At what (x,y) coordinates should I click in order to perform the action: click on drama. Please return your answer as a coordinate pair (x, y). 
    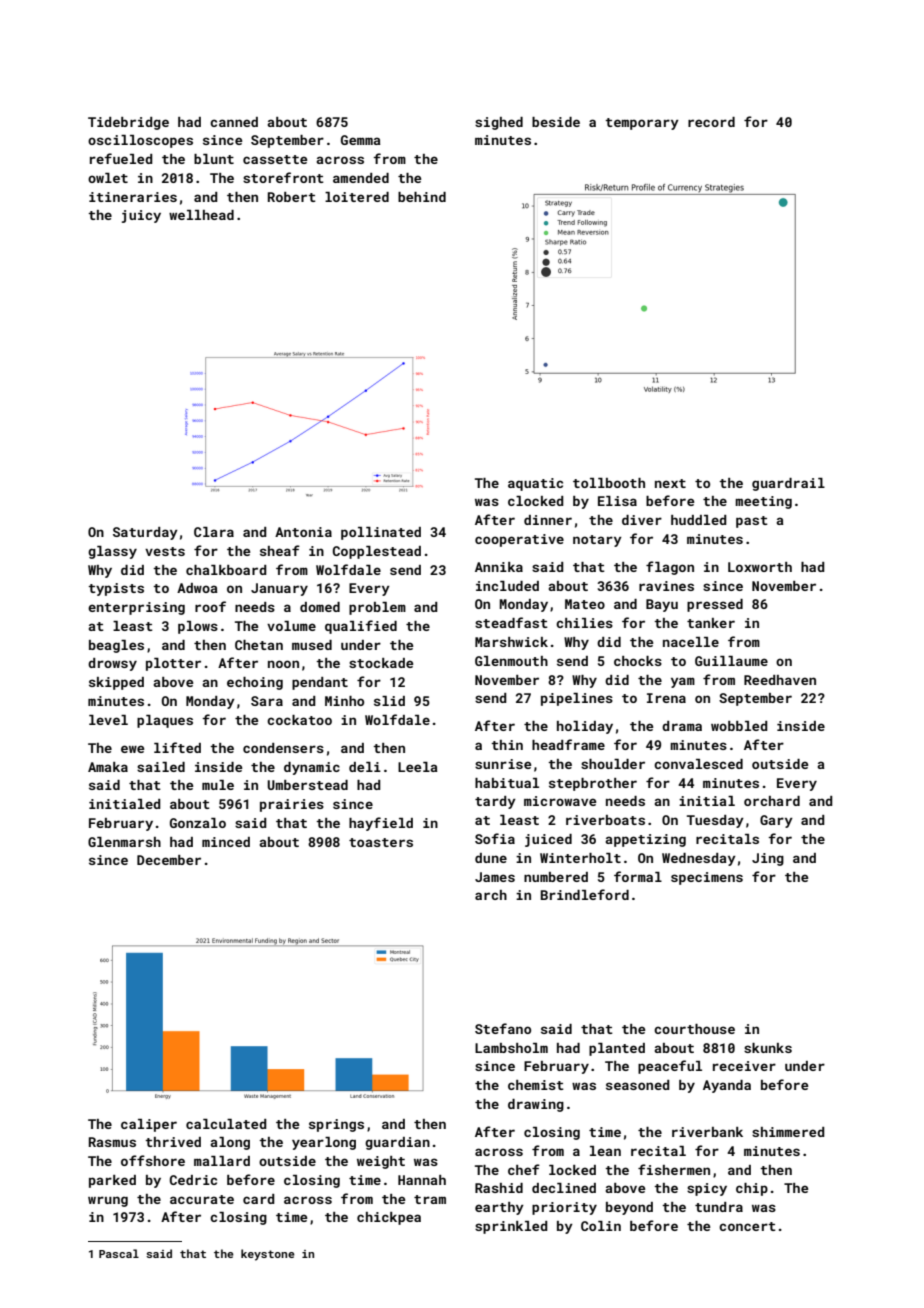
    Looking at the image, I should click on (682, 726).
